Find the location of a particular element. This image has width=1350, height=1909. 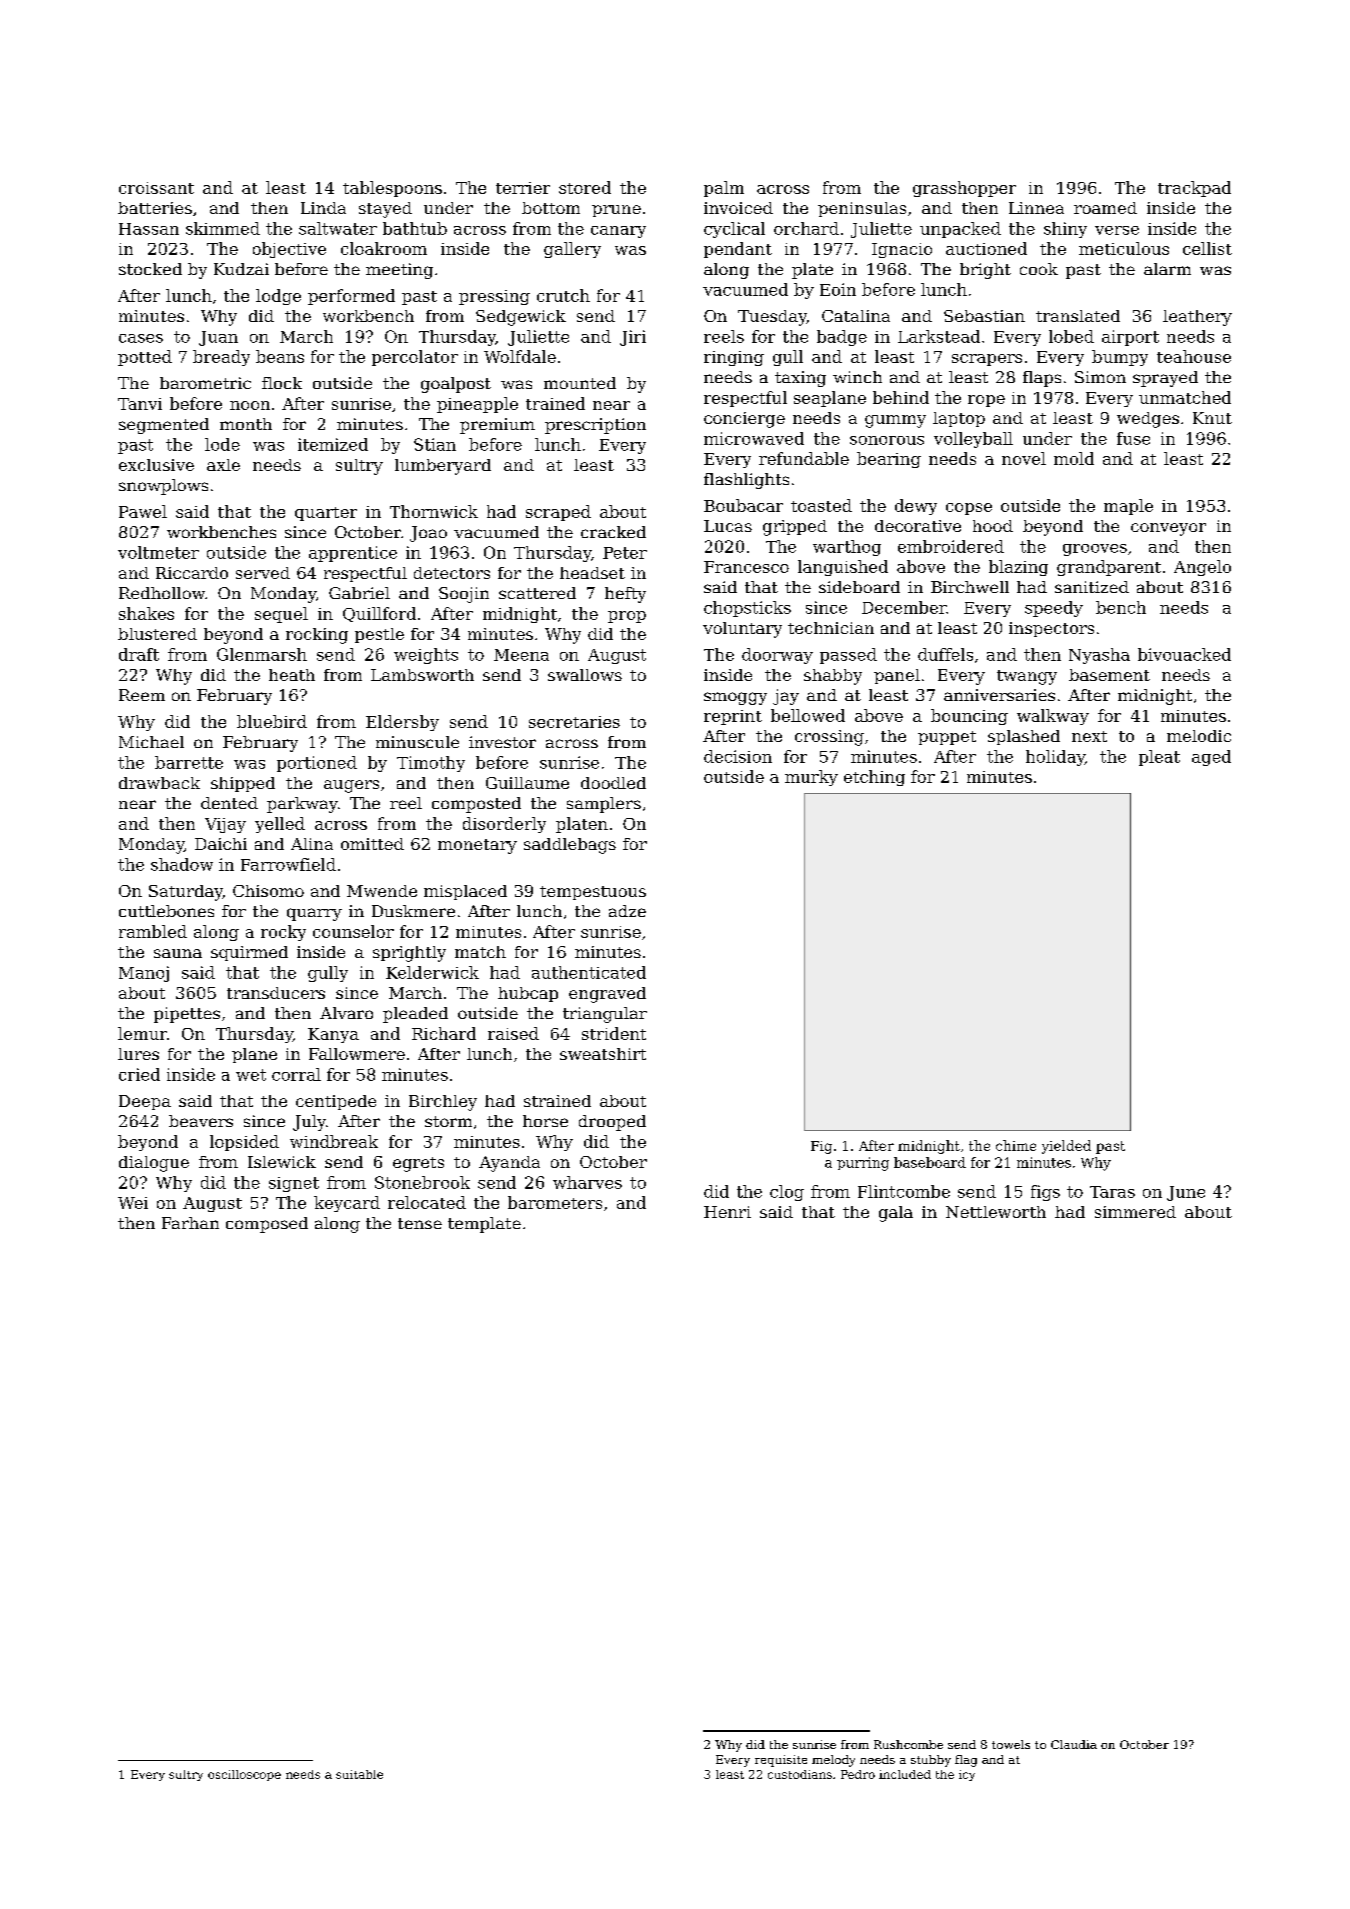

translated is located at coordinates (1078, 316).
